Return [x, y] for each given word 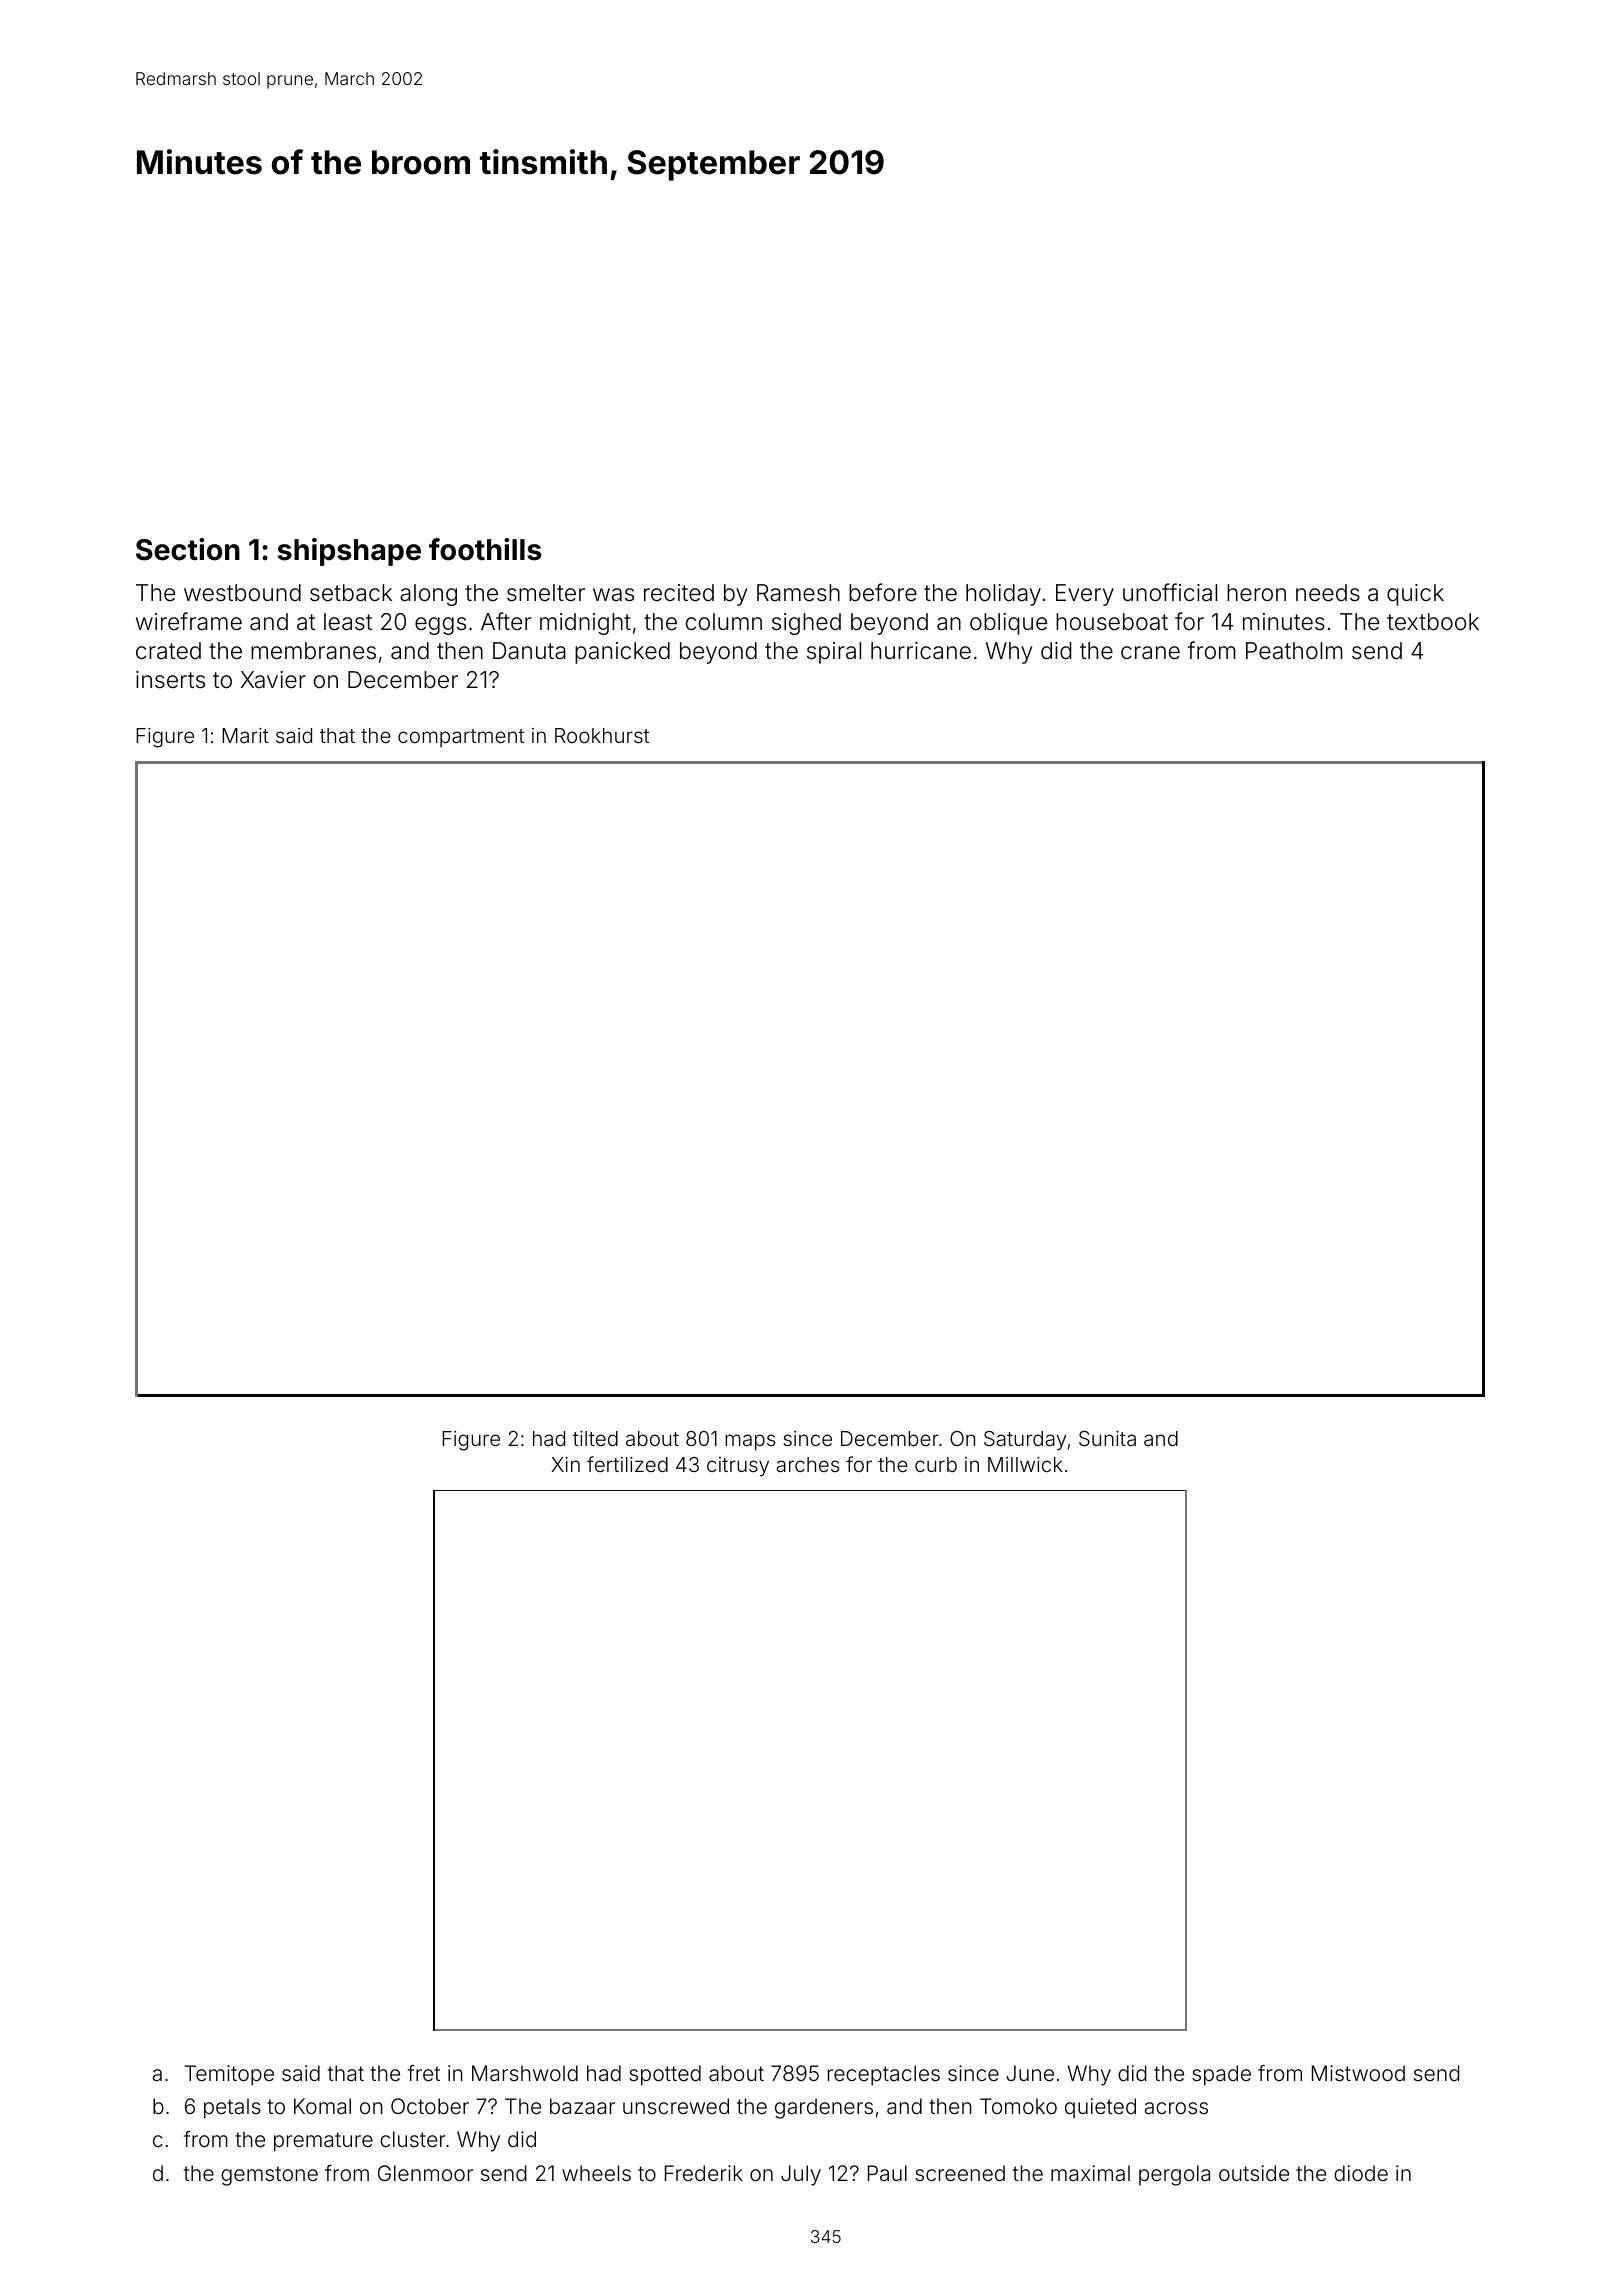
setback [351, 593]
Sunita [1107, 1438]
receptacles [884, 2075]
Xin [565, 1464]
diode [1361, 2173]
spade [1221, 2075]
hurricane [921, 651]
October [430, 2106]
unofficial [1170, 592]
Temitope [229, 2075]
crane [1150, 653]
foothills [485, 549]
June [1030, 2073]
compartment [461, 738]
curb [936, 1464]
